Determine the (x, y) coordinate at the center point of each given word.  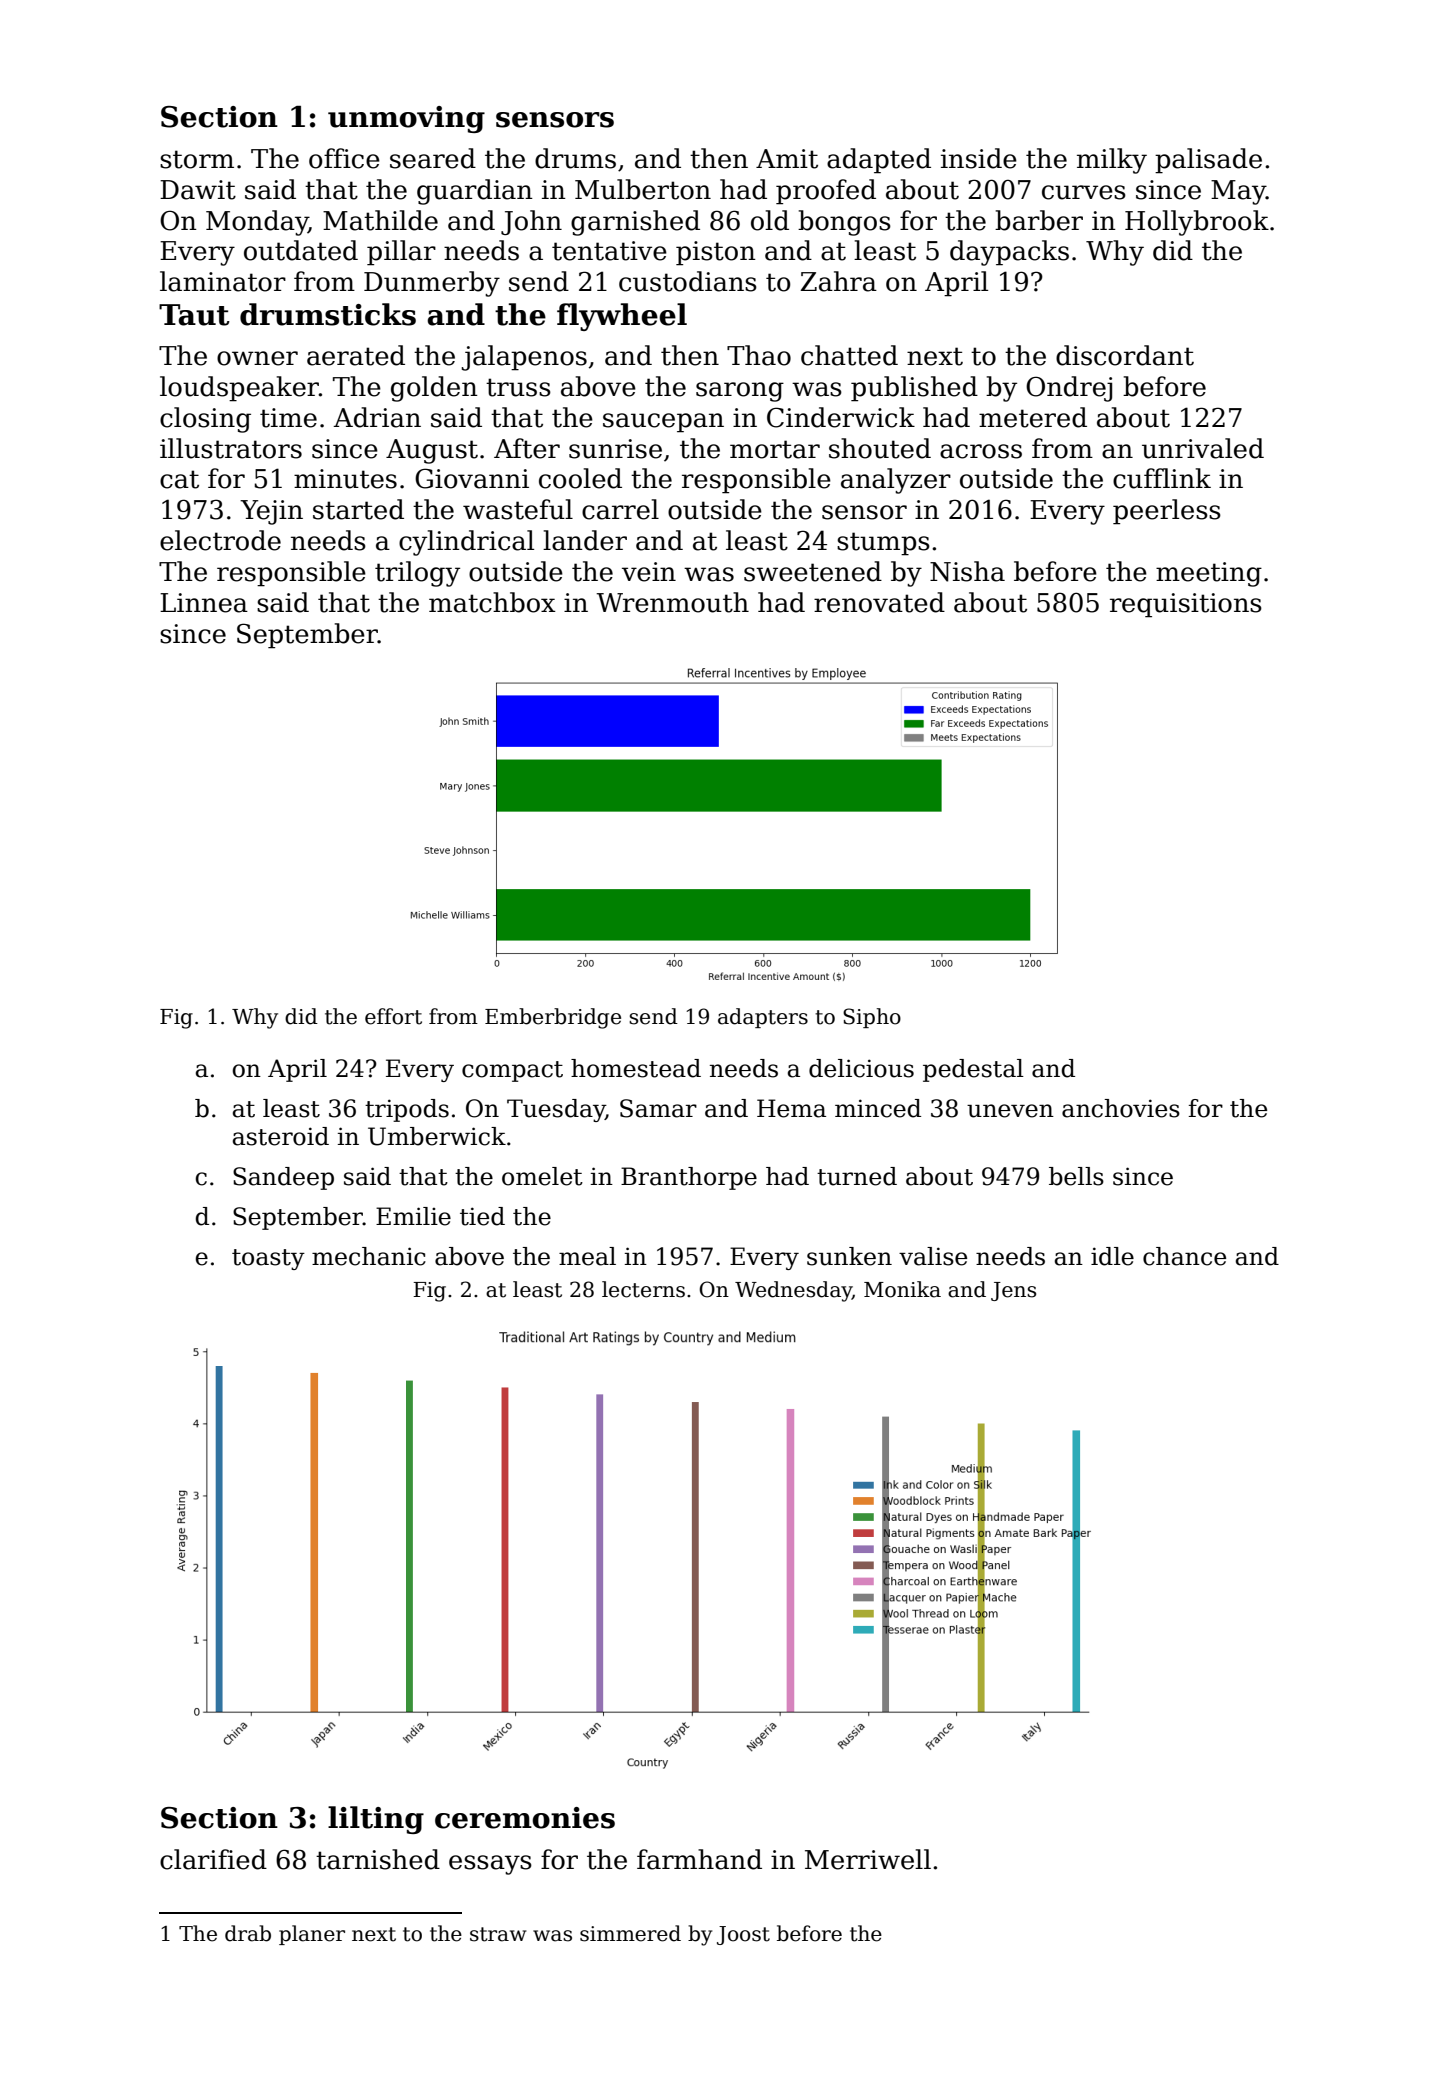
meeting (1209, 574)
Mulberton (643, 189)
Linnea (204, 603)
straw (498, 1934)
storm (197, 159)
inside (979, 158)
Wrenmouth (672, 602)
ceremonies (525, 1818)
